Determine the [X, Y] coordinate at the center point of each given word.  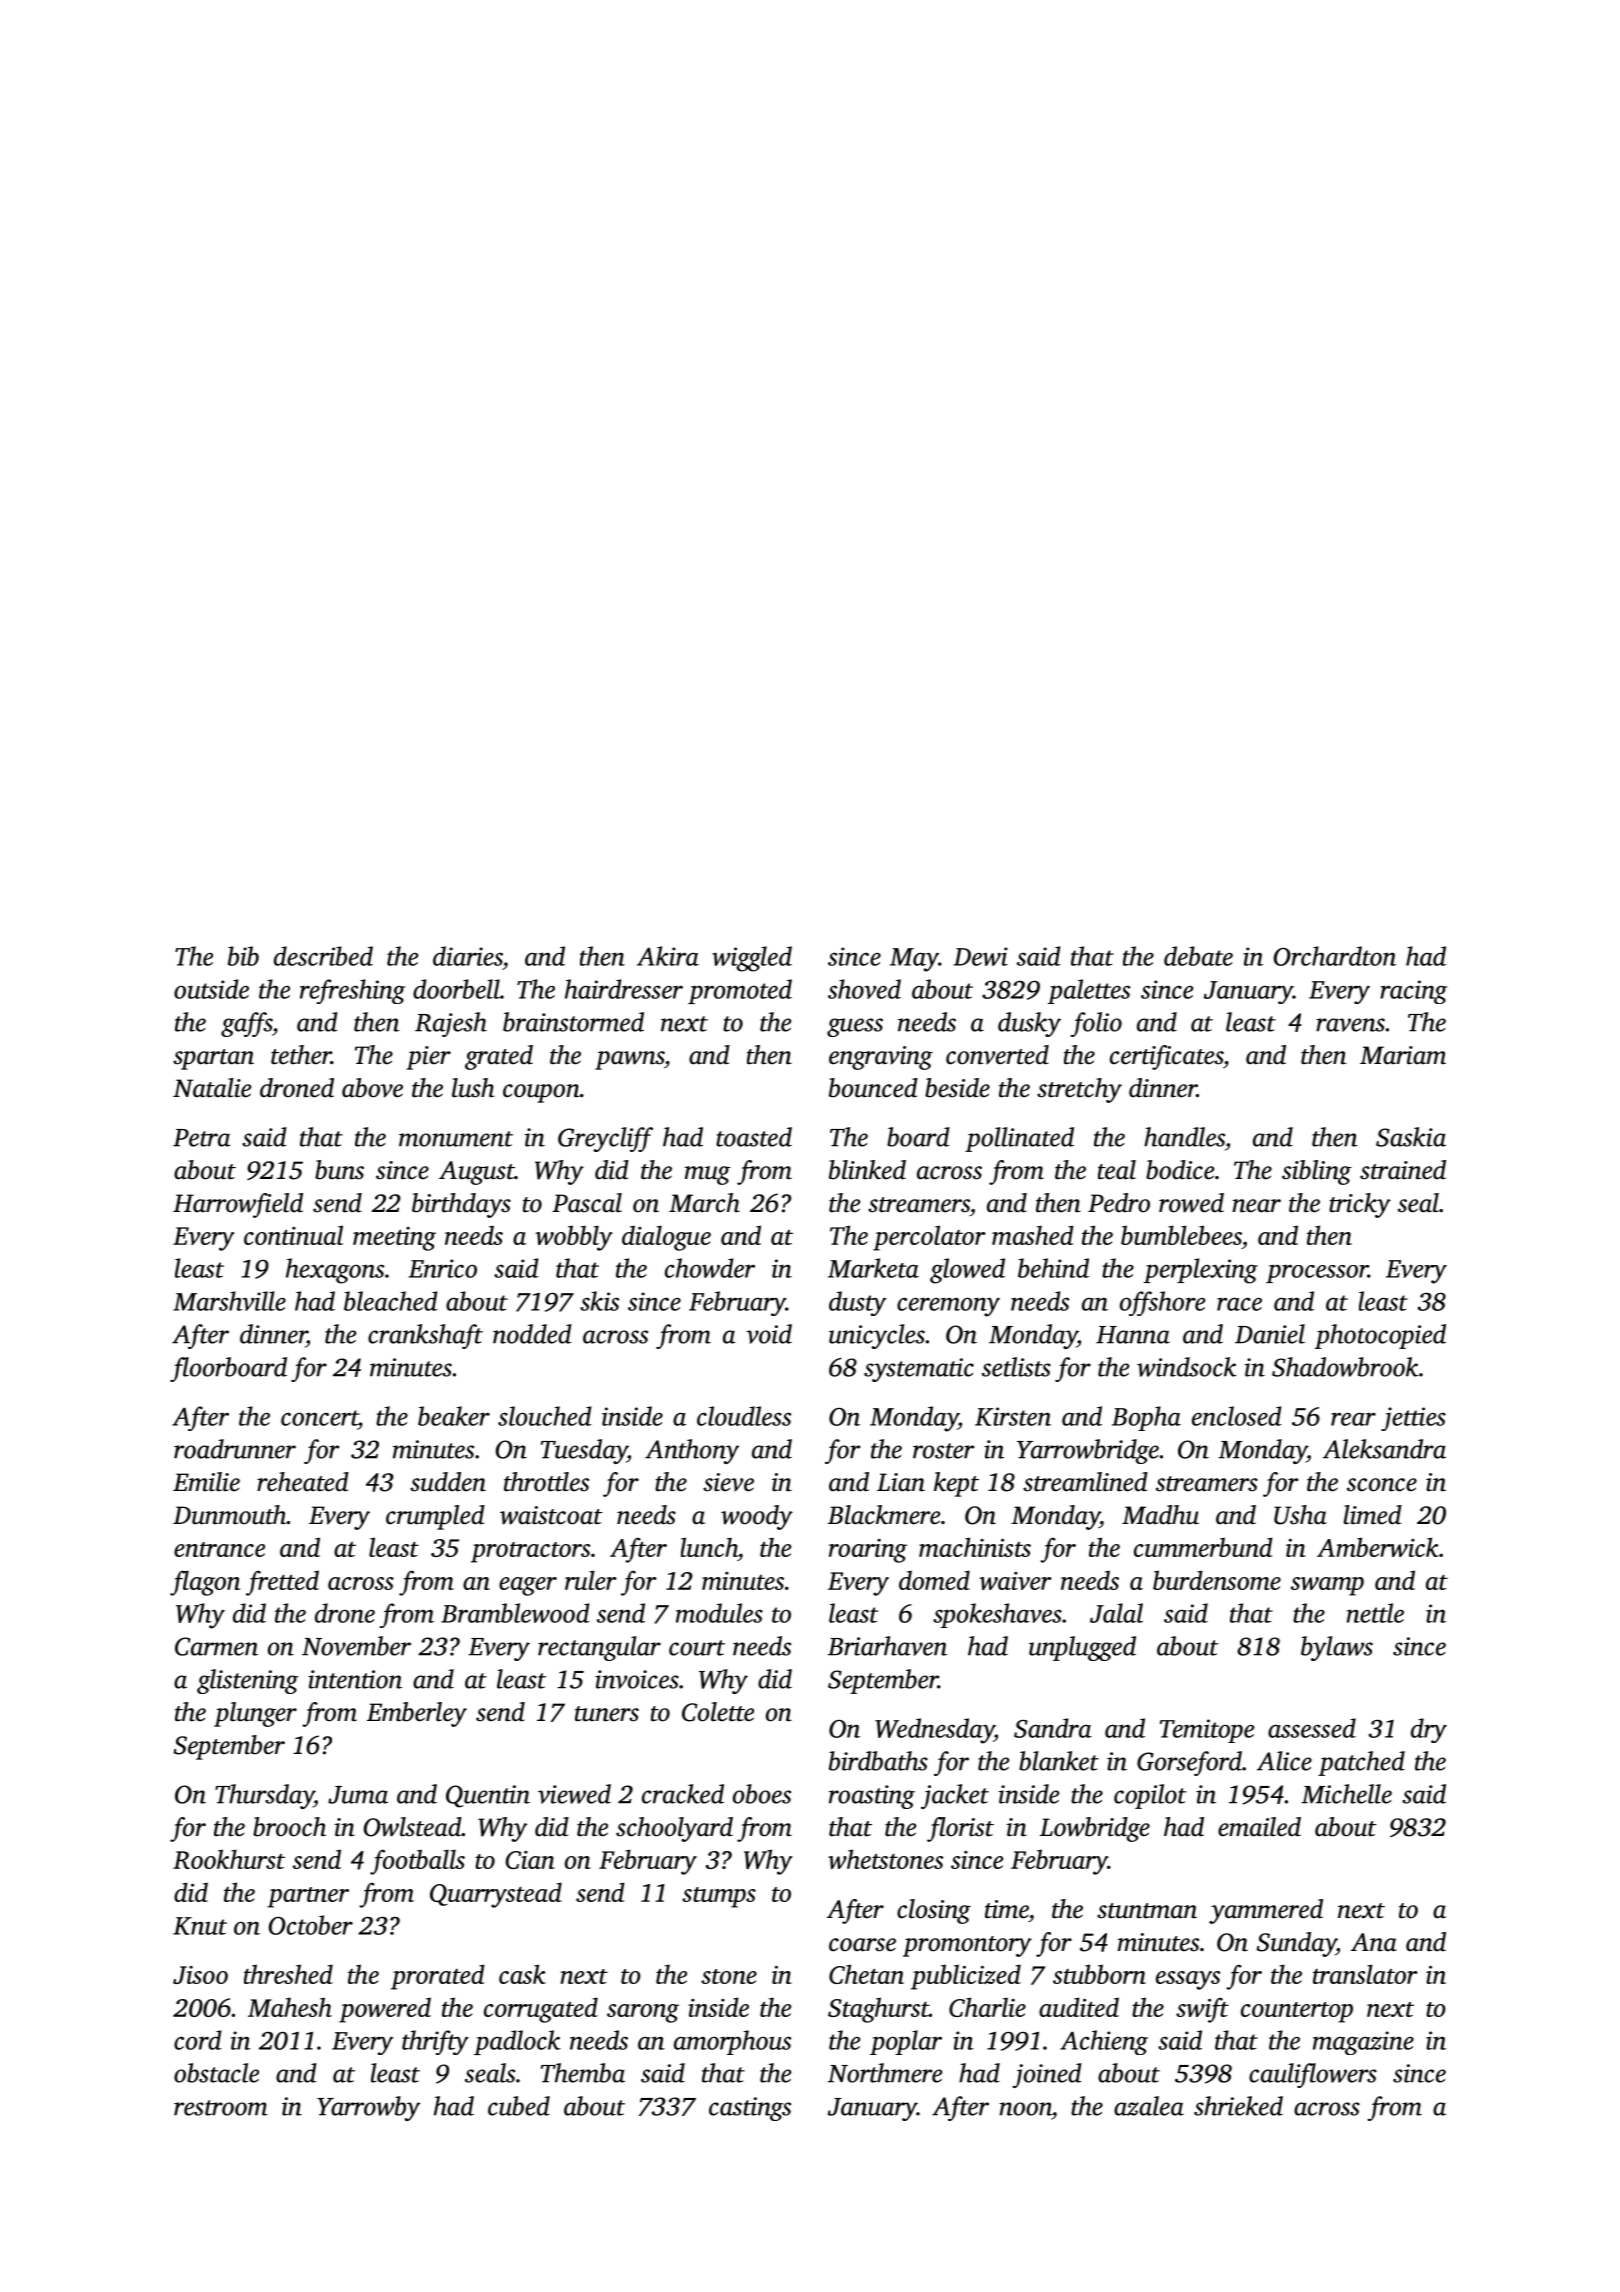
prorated [438, 1977]
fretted [282, 1583]
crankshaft [425, 1336]
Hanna [1133, 1335]
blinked [867, 1170]
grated [499, 1057]
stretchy [1079, 1090]
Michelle [1346, 1794]
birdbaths [878, 1761]
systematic [919, 1370]
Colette [718, 1712]
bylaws [1337, 1648]
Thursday [264, 1796]
